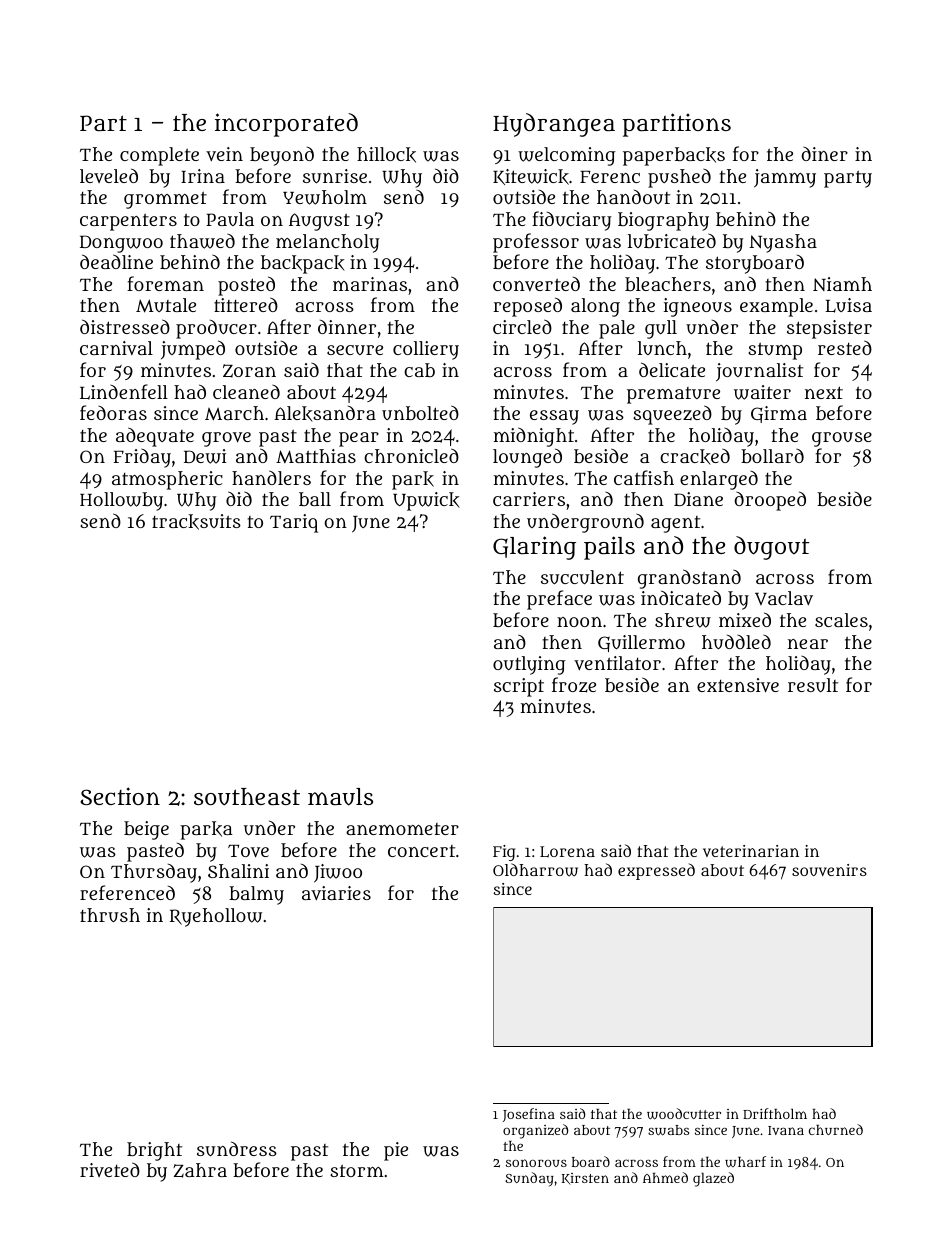 The width and height of the image is (952, 1233). Describe the element at coordinates (154, 1151) in the image. I see `bright` at that location.
